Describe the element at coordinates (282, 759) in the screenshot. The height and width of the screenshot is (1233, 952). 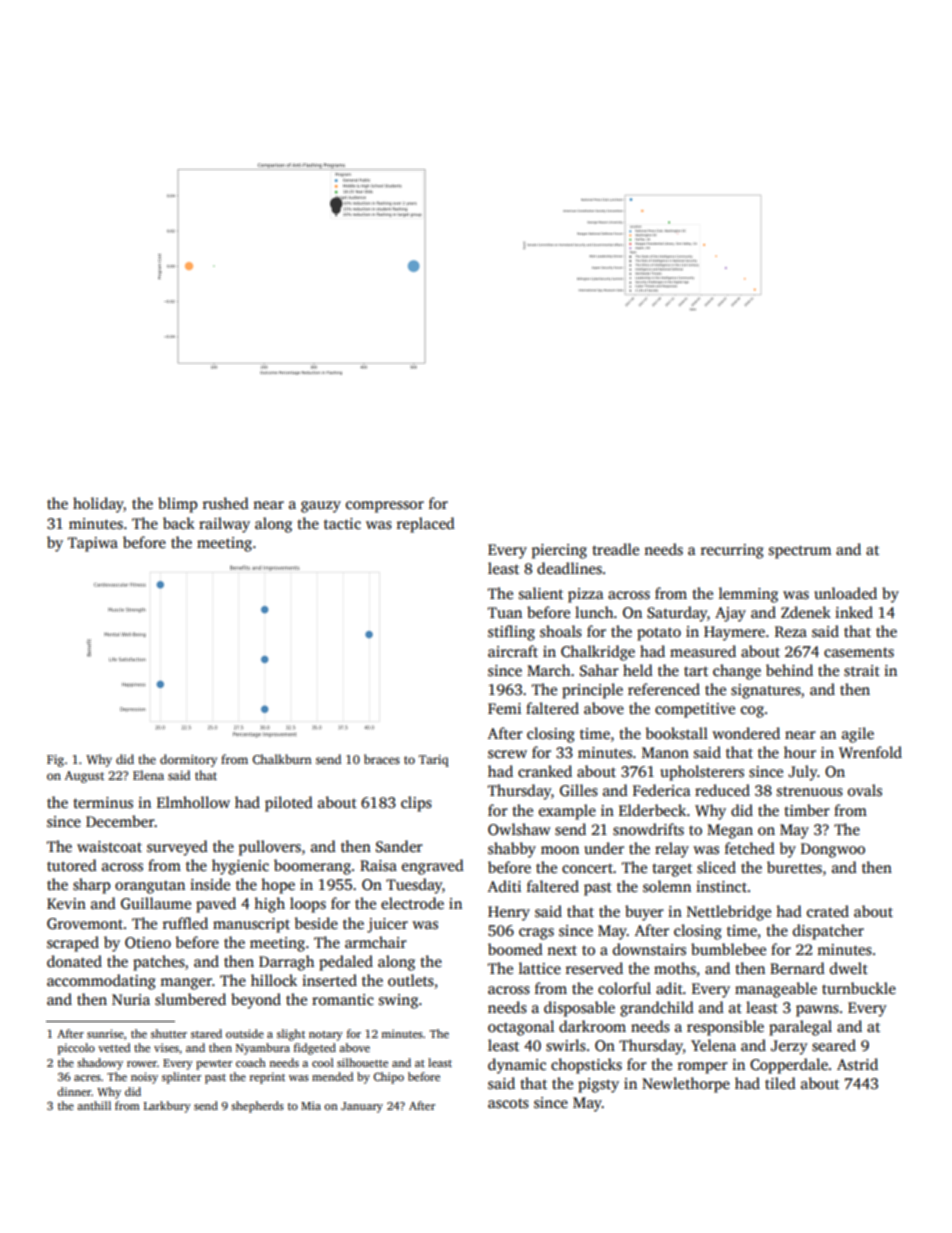
I see `Chalkburn` at that location.
